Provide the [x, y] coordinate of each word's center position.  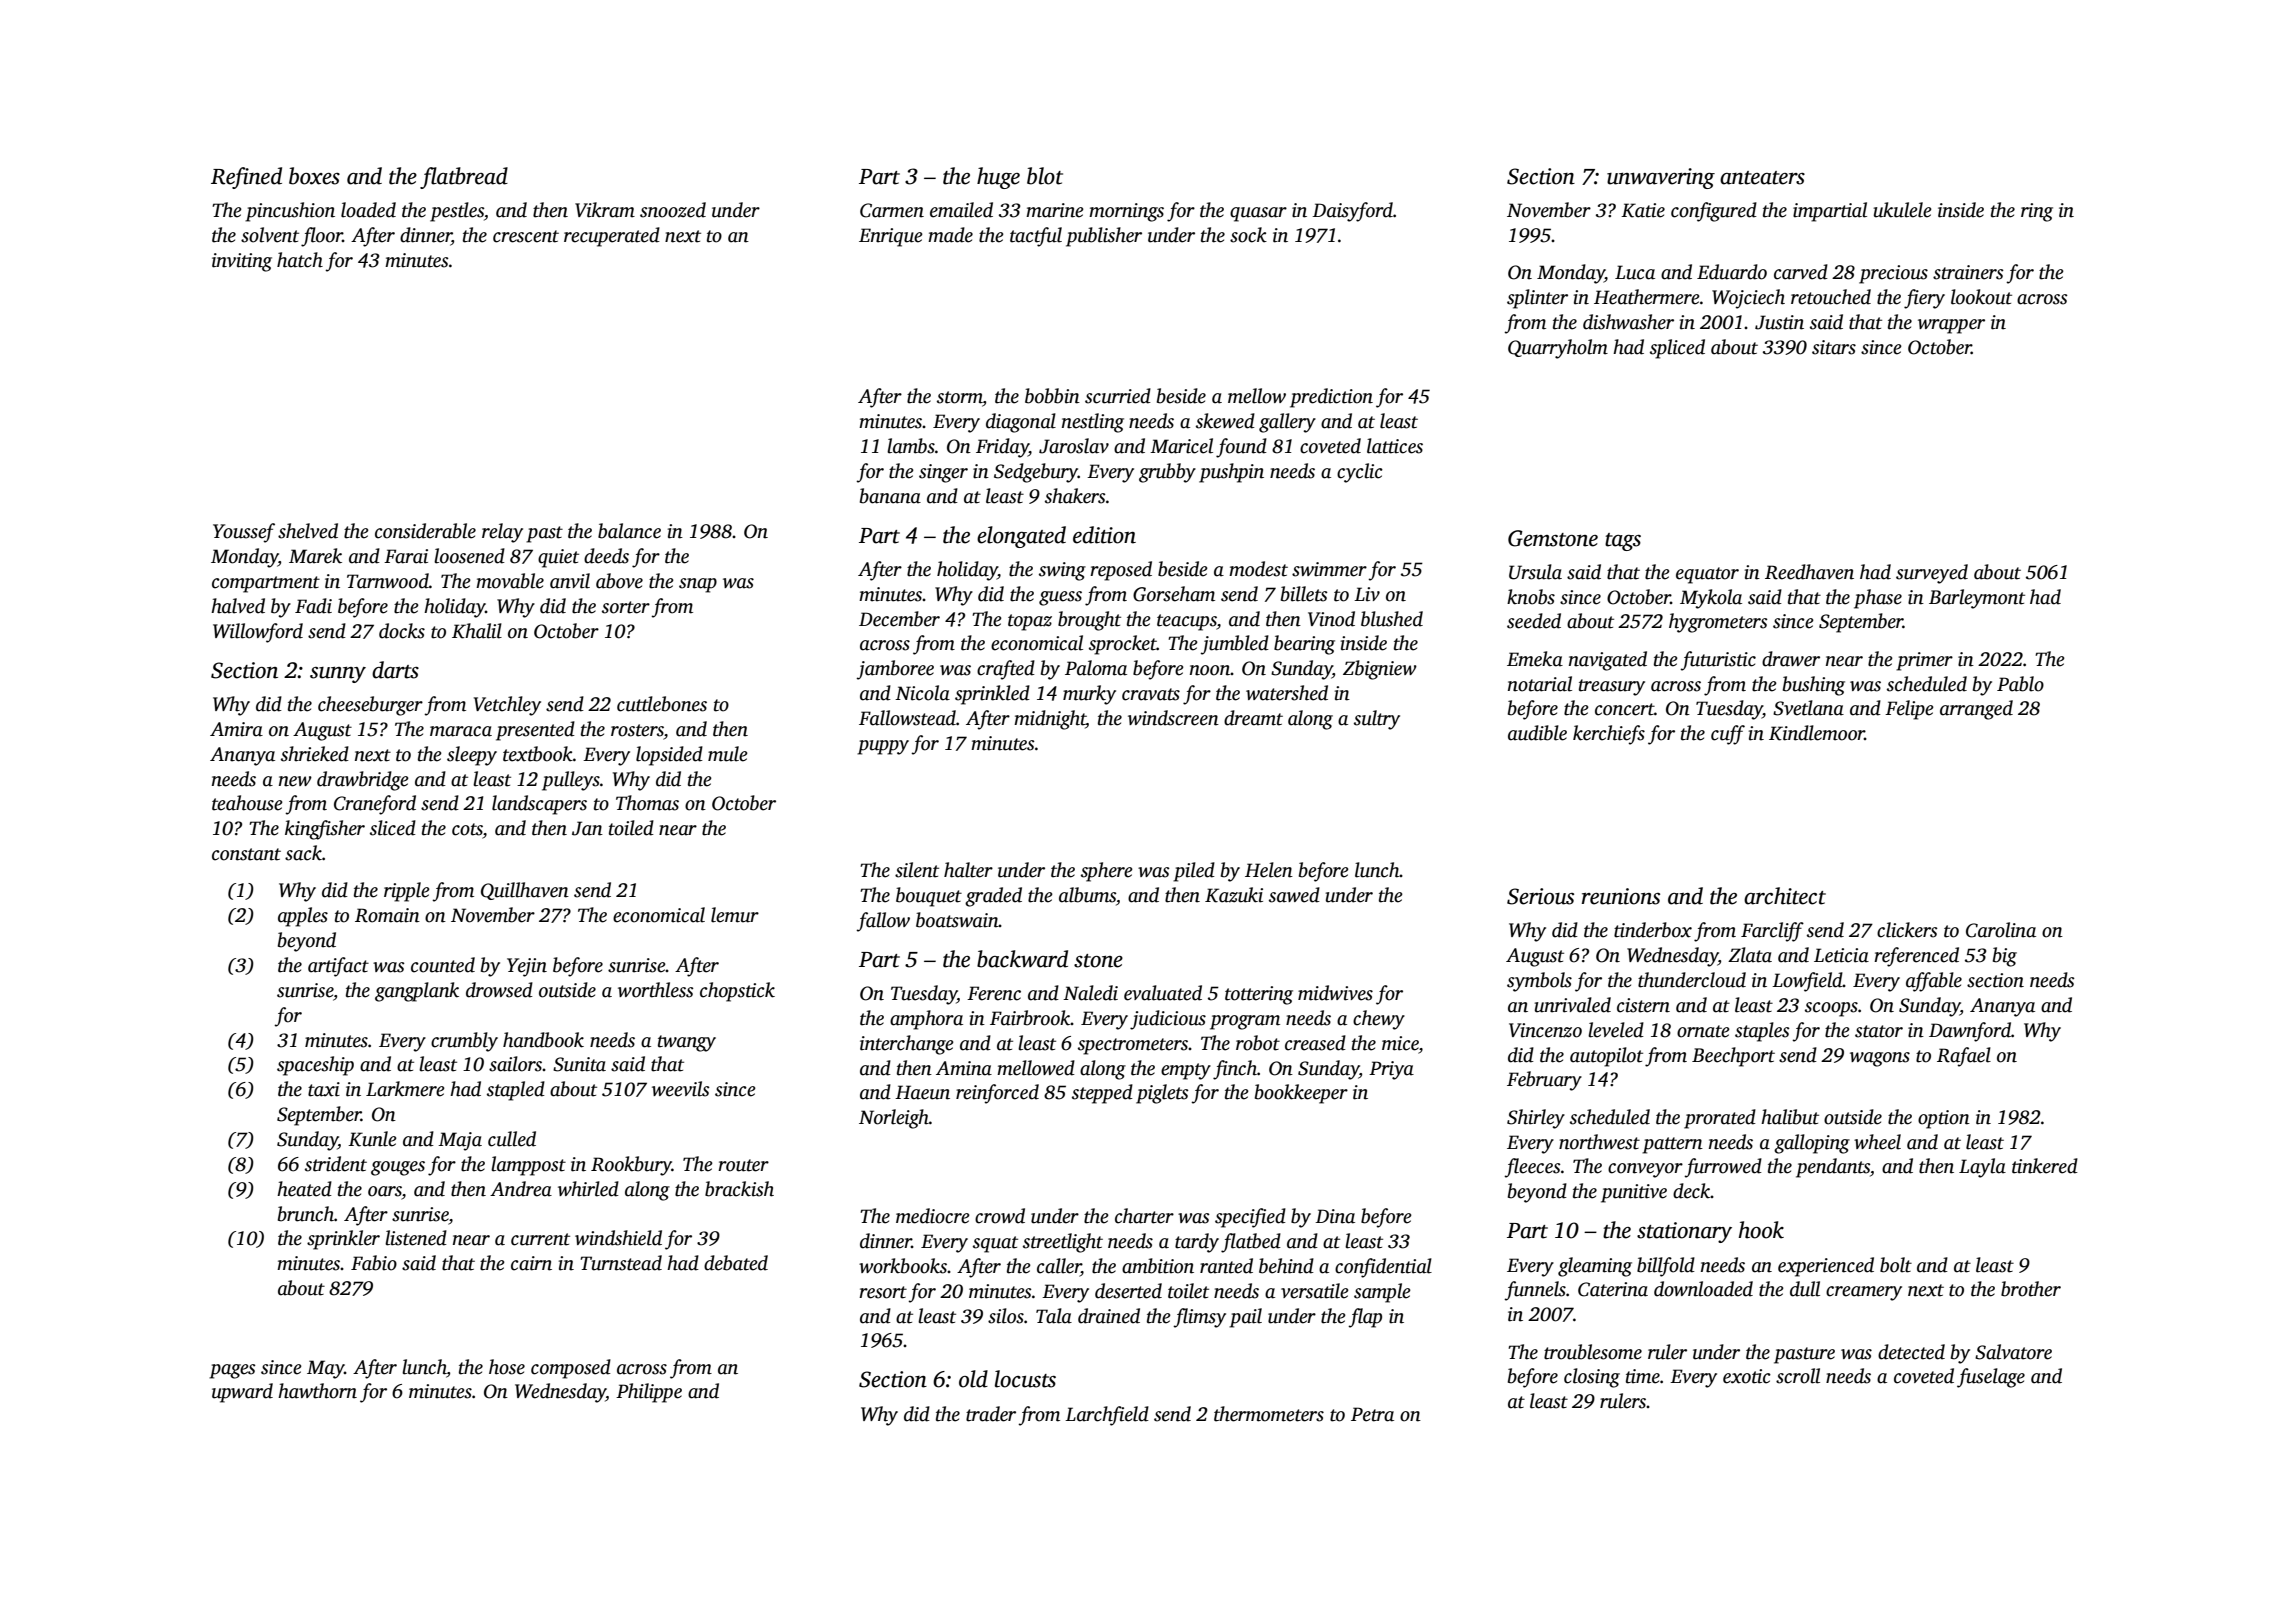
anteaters [1762, 178]
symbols [1539, 982]
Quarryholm [1558, 349]
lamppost [528, 1166]
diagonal [1021, 423]
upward [242, 1393]
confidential [1383, 1268]
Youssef [244, 533]
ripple [407, 892]
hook [1761, 1230]
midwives [1335, 993]
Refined [246, 178]
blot [1045, 176]
